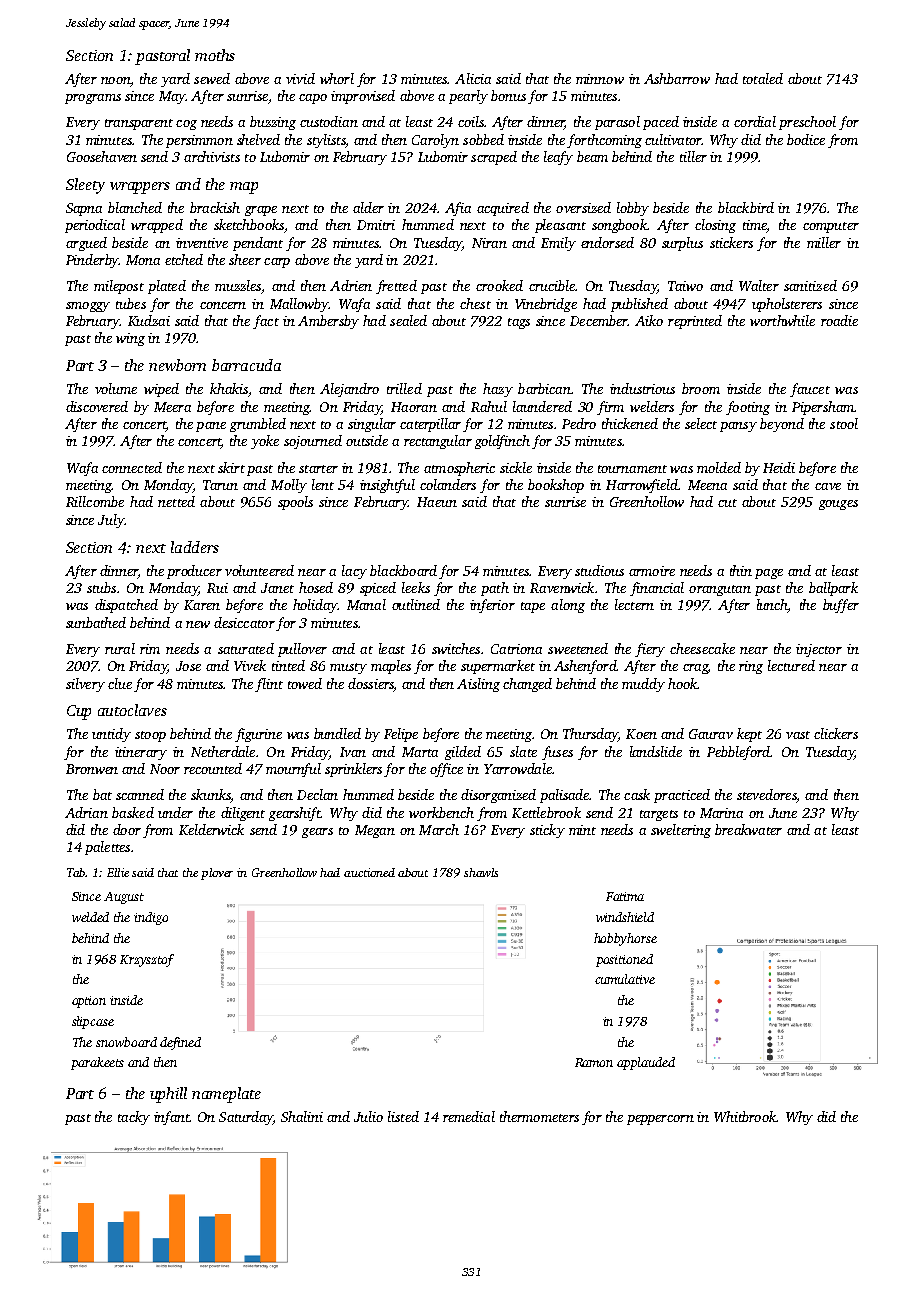  I want to click on pleasant, so click(560, 226).
